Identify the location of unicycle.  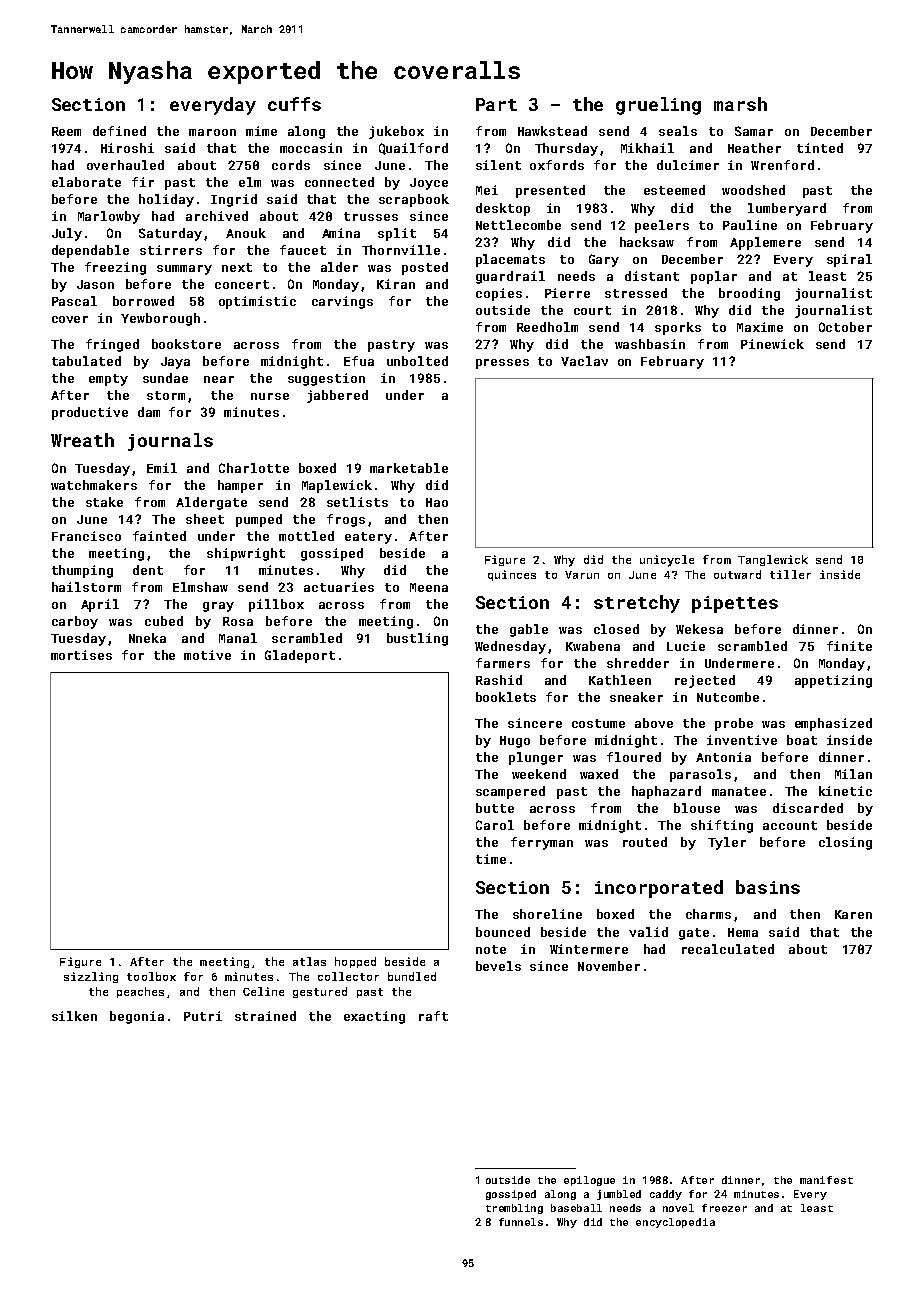
(667, 561).
